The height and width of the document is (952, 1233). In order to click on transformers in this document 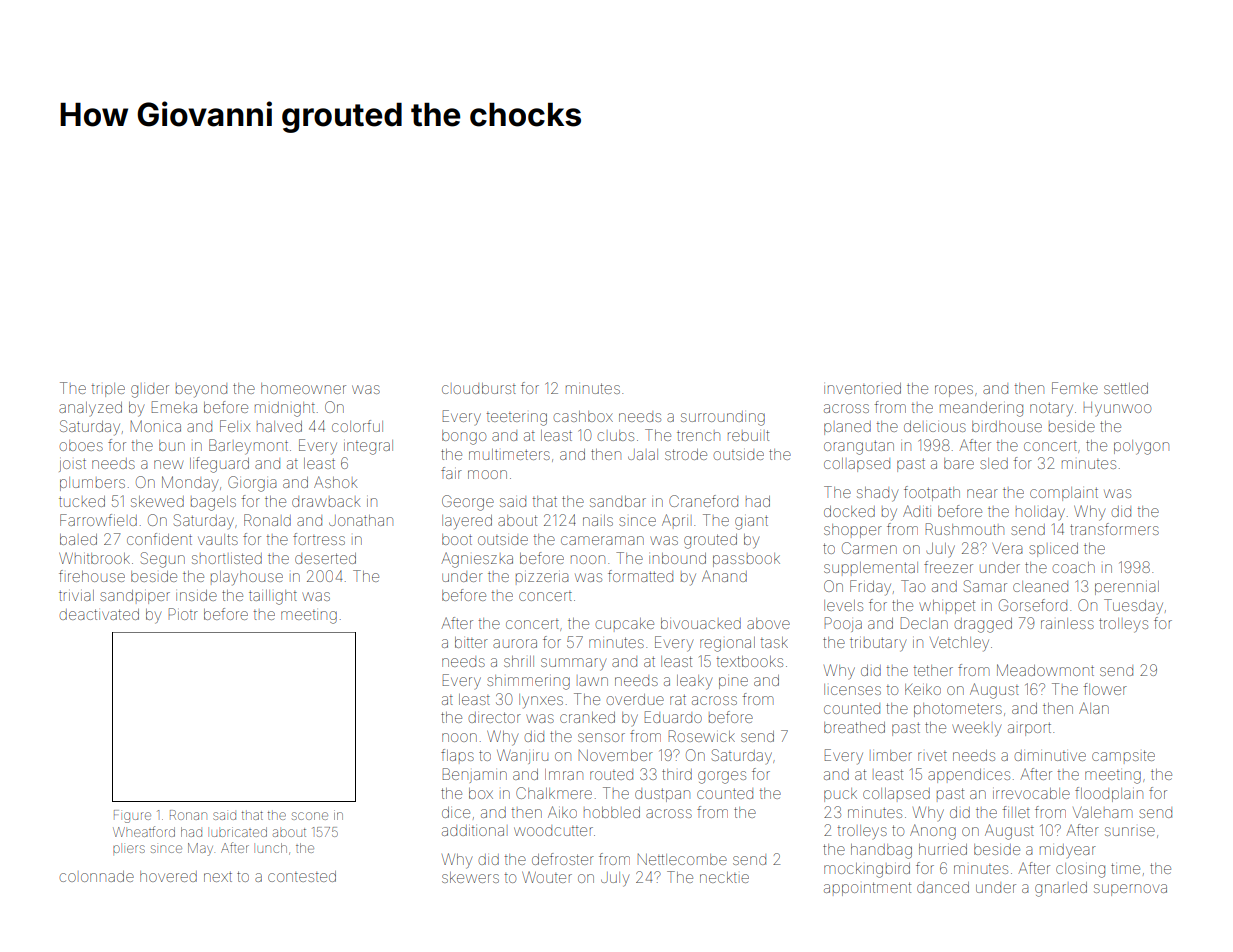, I will do `click(1114, 529)`.
